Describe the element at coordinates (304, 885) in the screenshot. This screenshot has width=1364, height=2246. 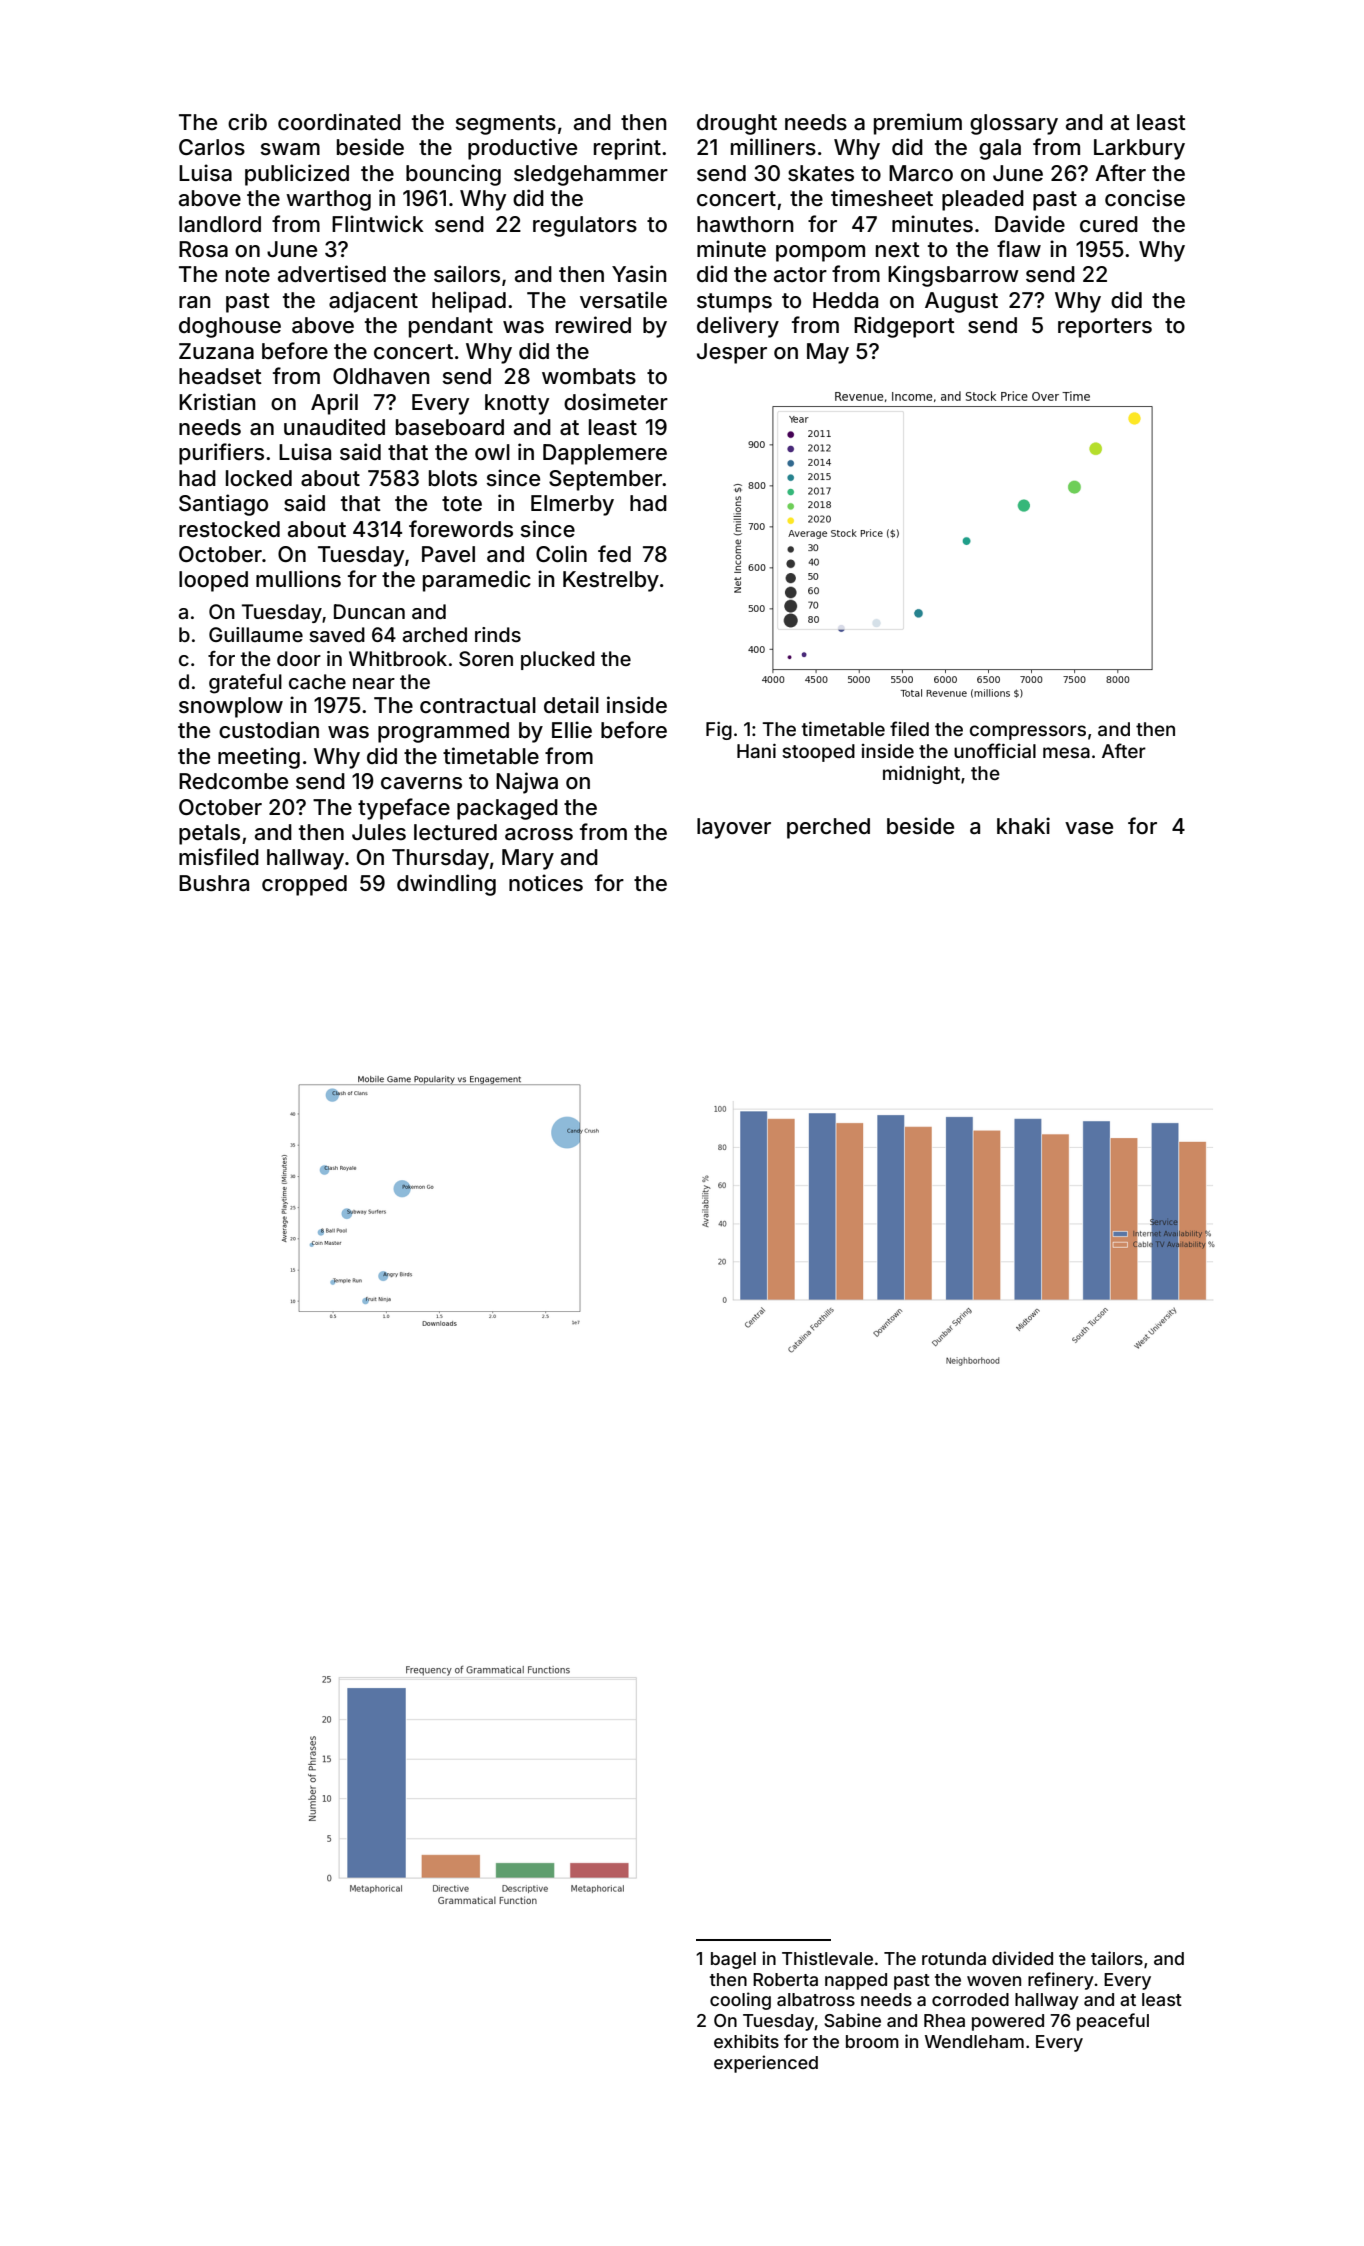
I see `cropped` at that location.
